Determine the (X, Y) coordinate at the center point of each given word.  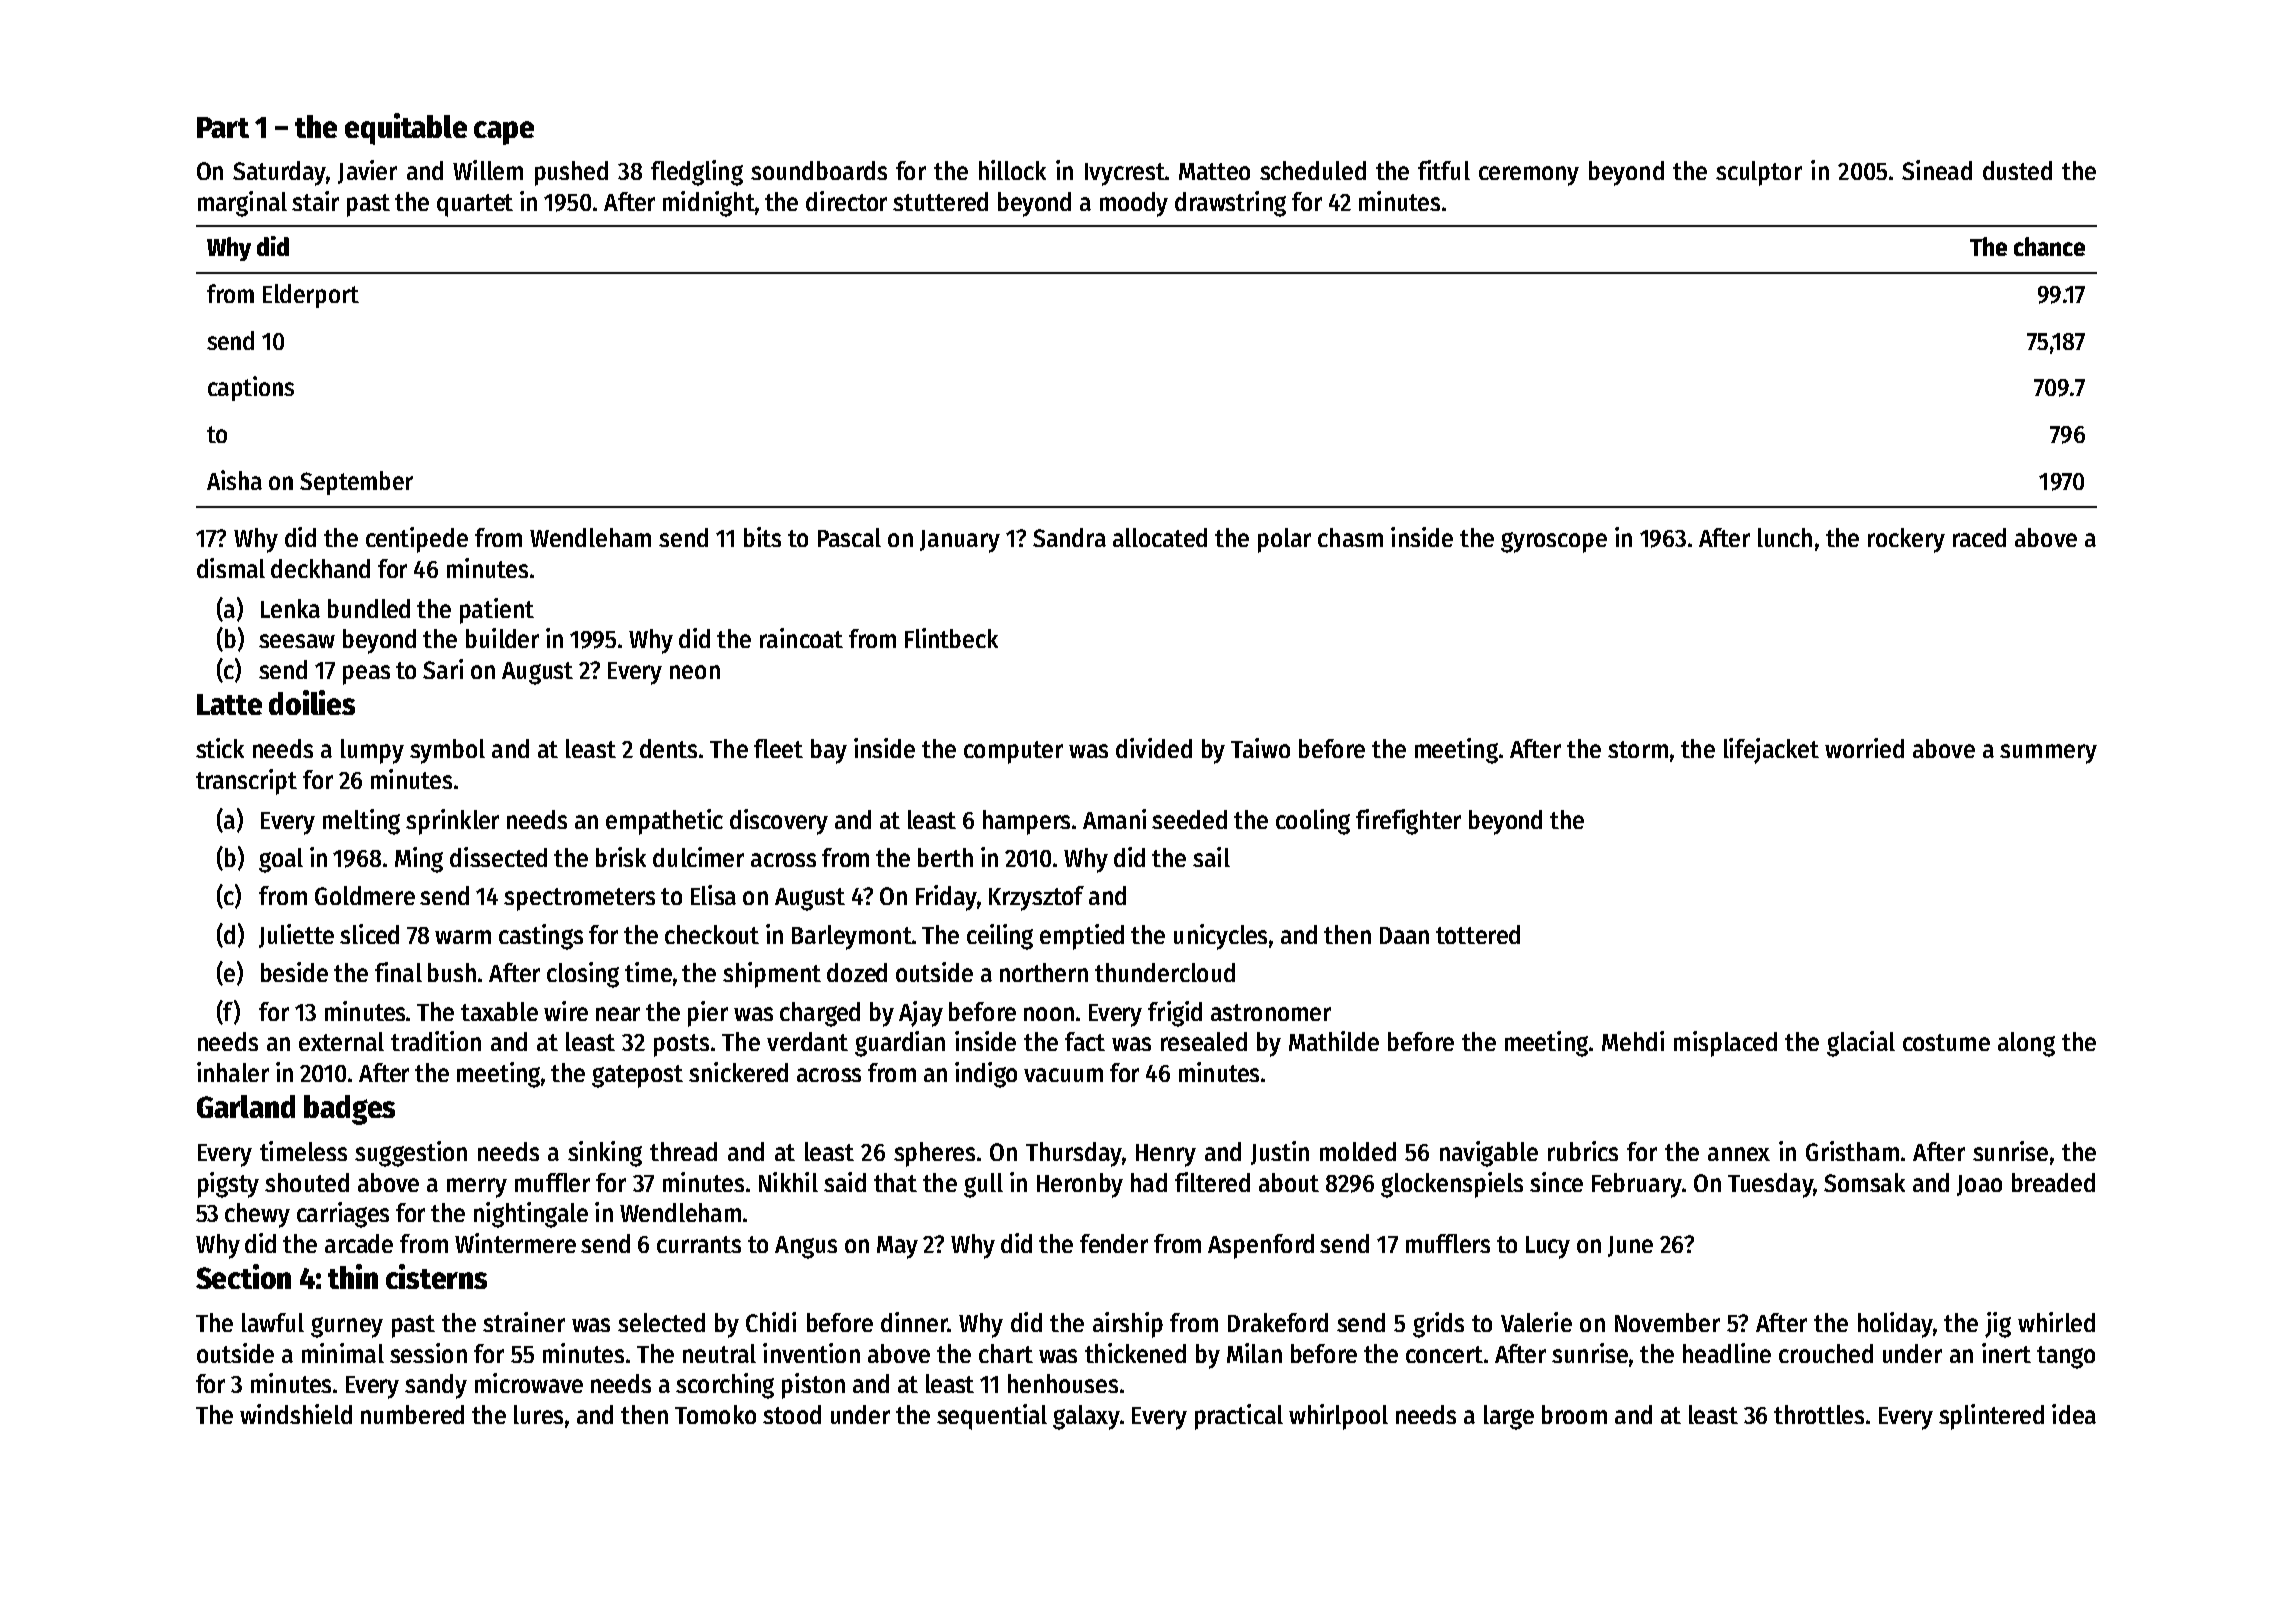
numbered (412, 1414)
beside (294, 972)
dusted (2017, 170)
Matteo (1214, 171)
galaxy (1086, 1417)
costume (1946, 1042)
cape (504, 133)
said (845, 1182)
